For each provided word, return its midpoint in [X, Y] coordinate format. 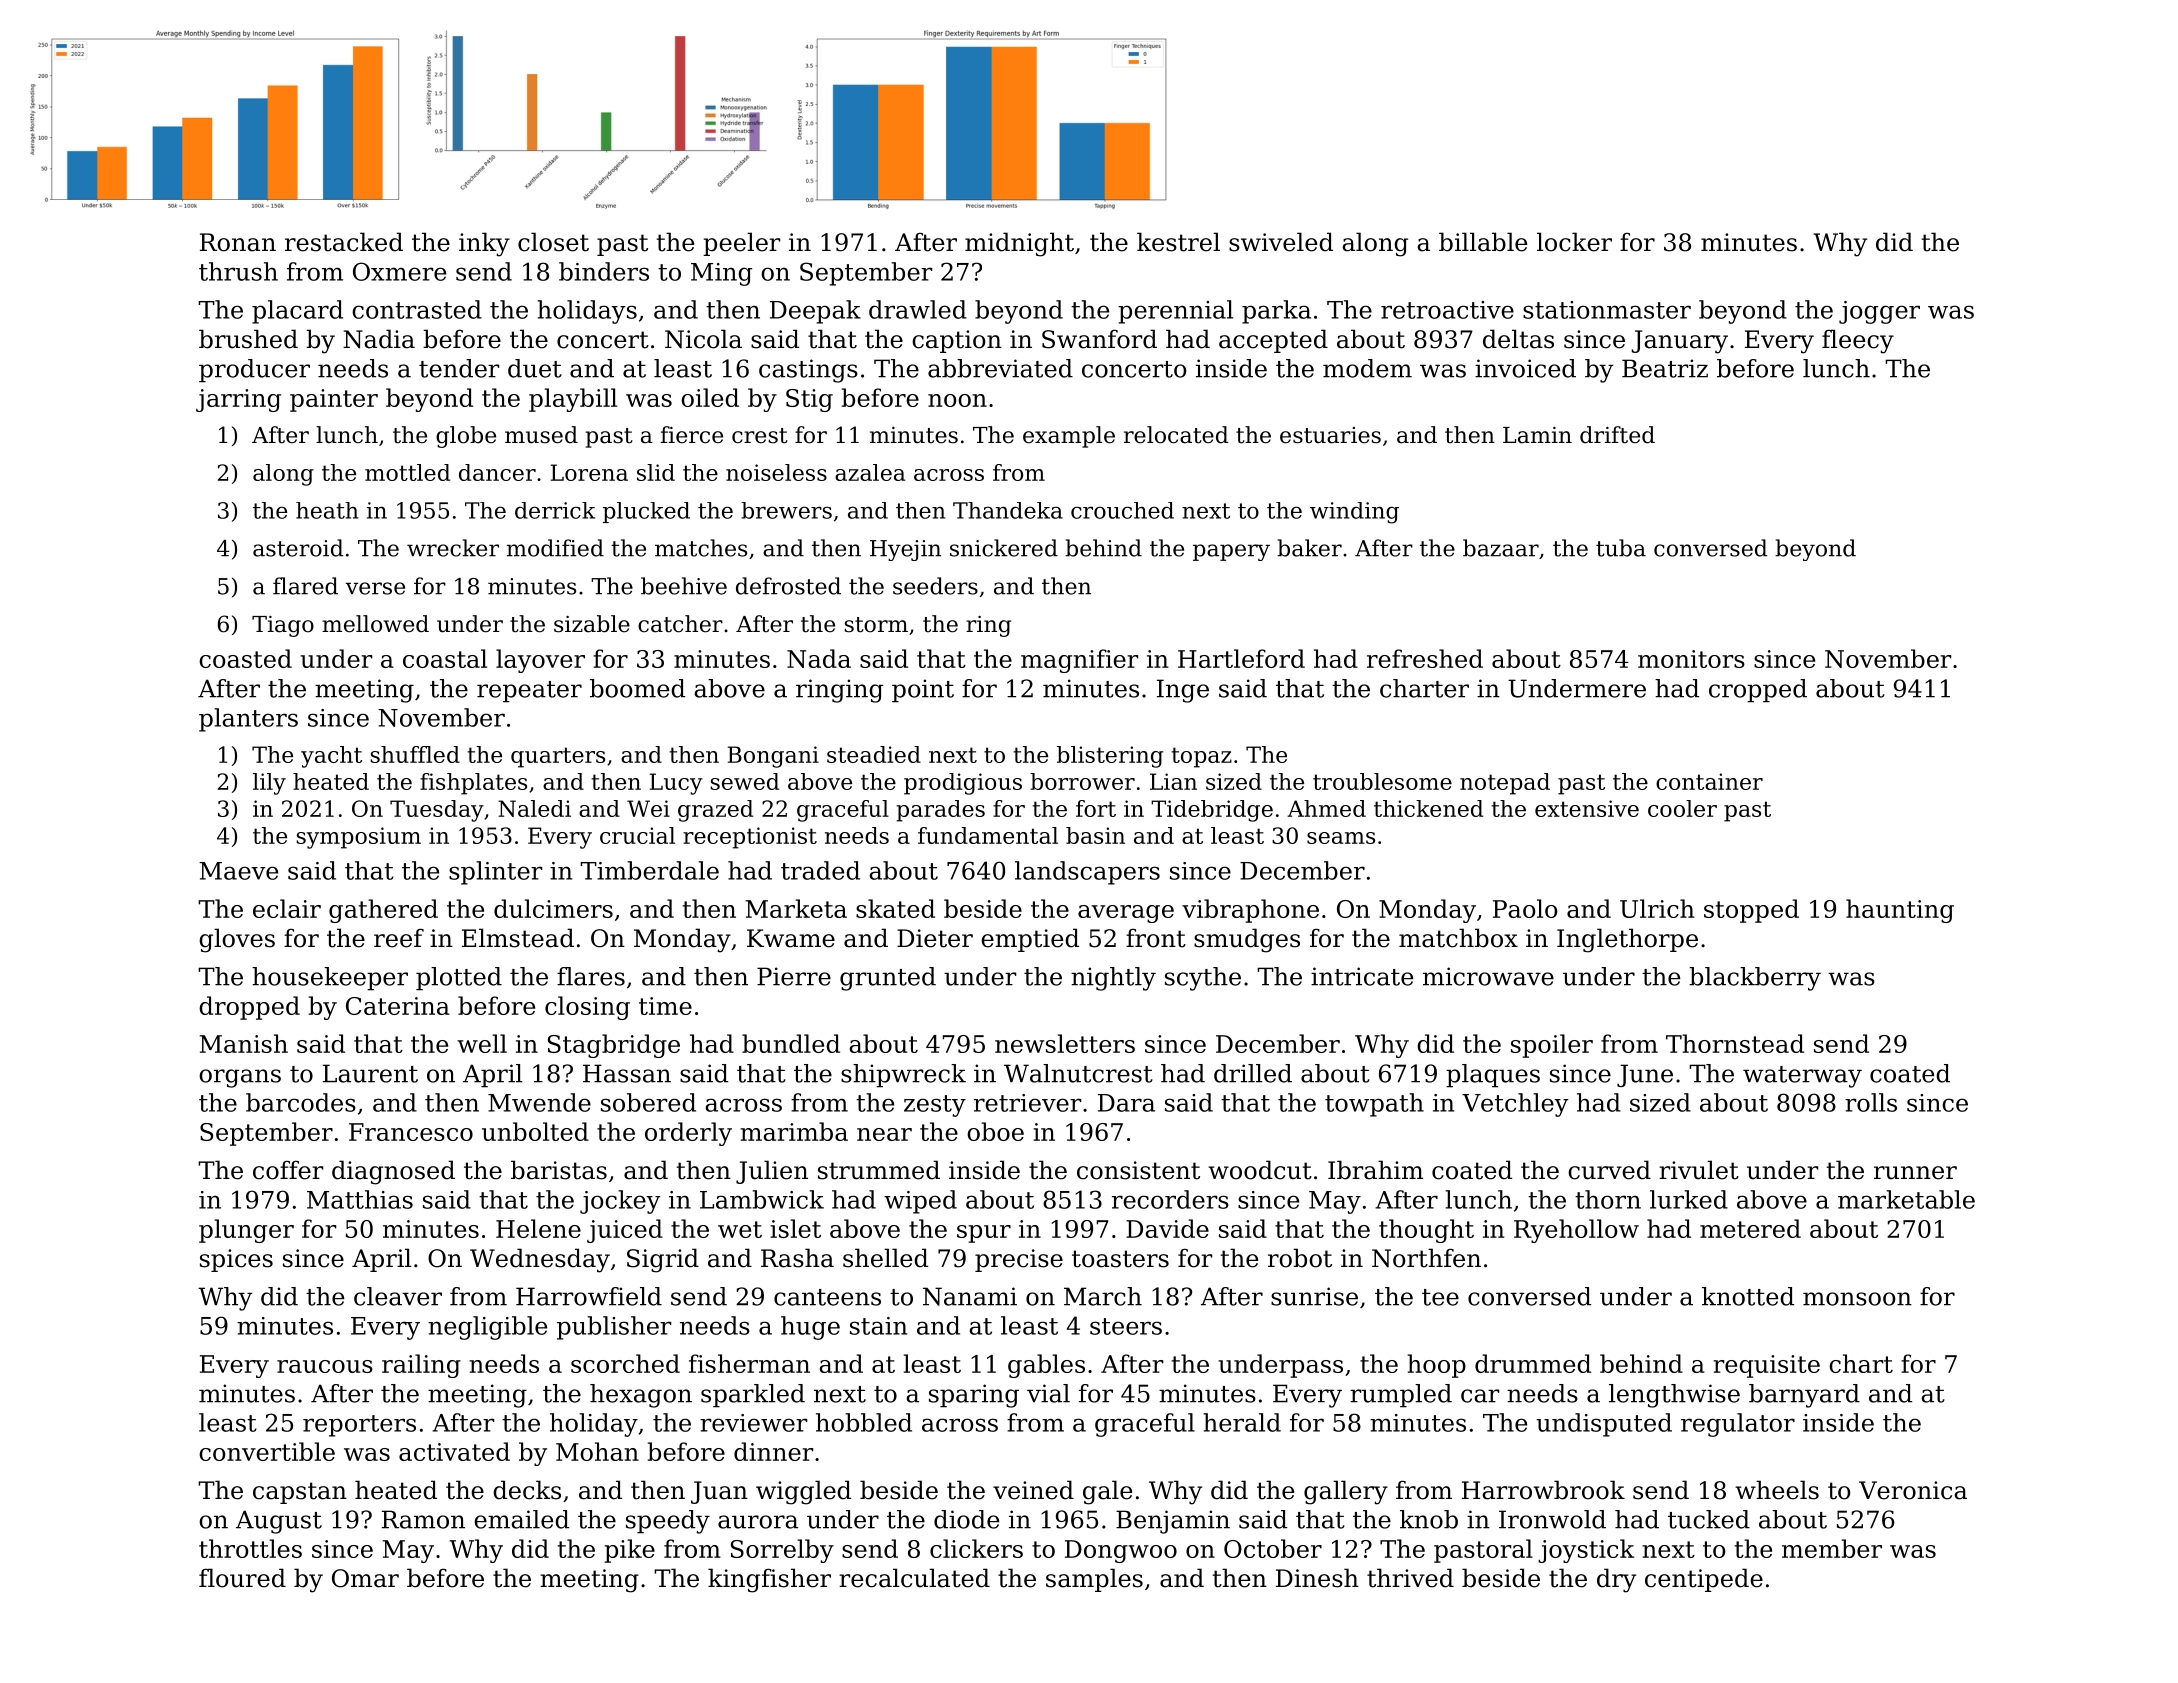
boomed [637, 688]
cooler [1682, 808]
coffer [288, 1170]
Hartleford [1241, 658]
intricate [1362, 976]
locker [1574, 242]
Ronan [238, 242]
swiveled [1281, 242]
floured [242, 1578]
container [1709, 781]
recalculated [914, 1578]
